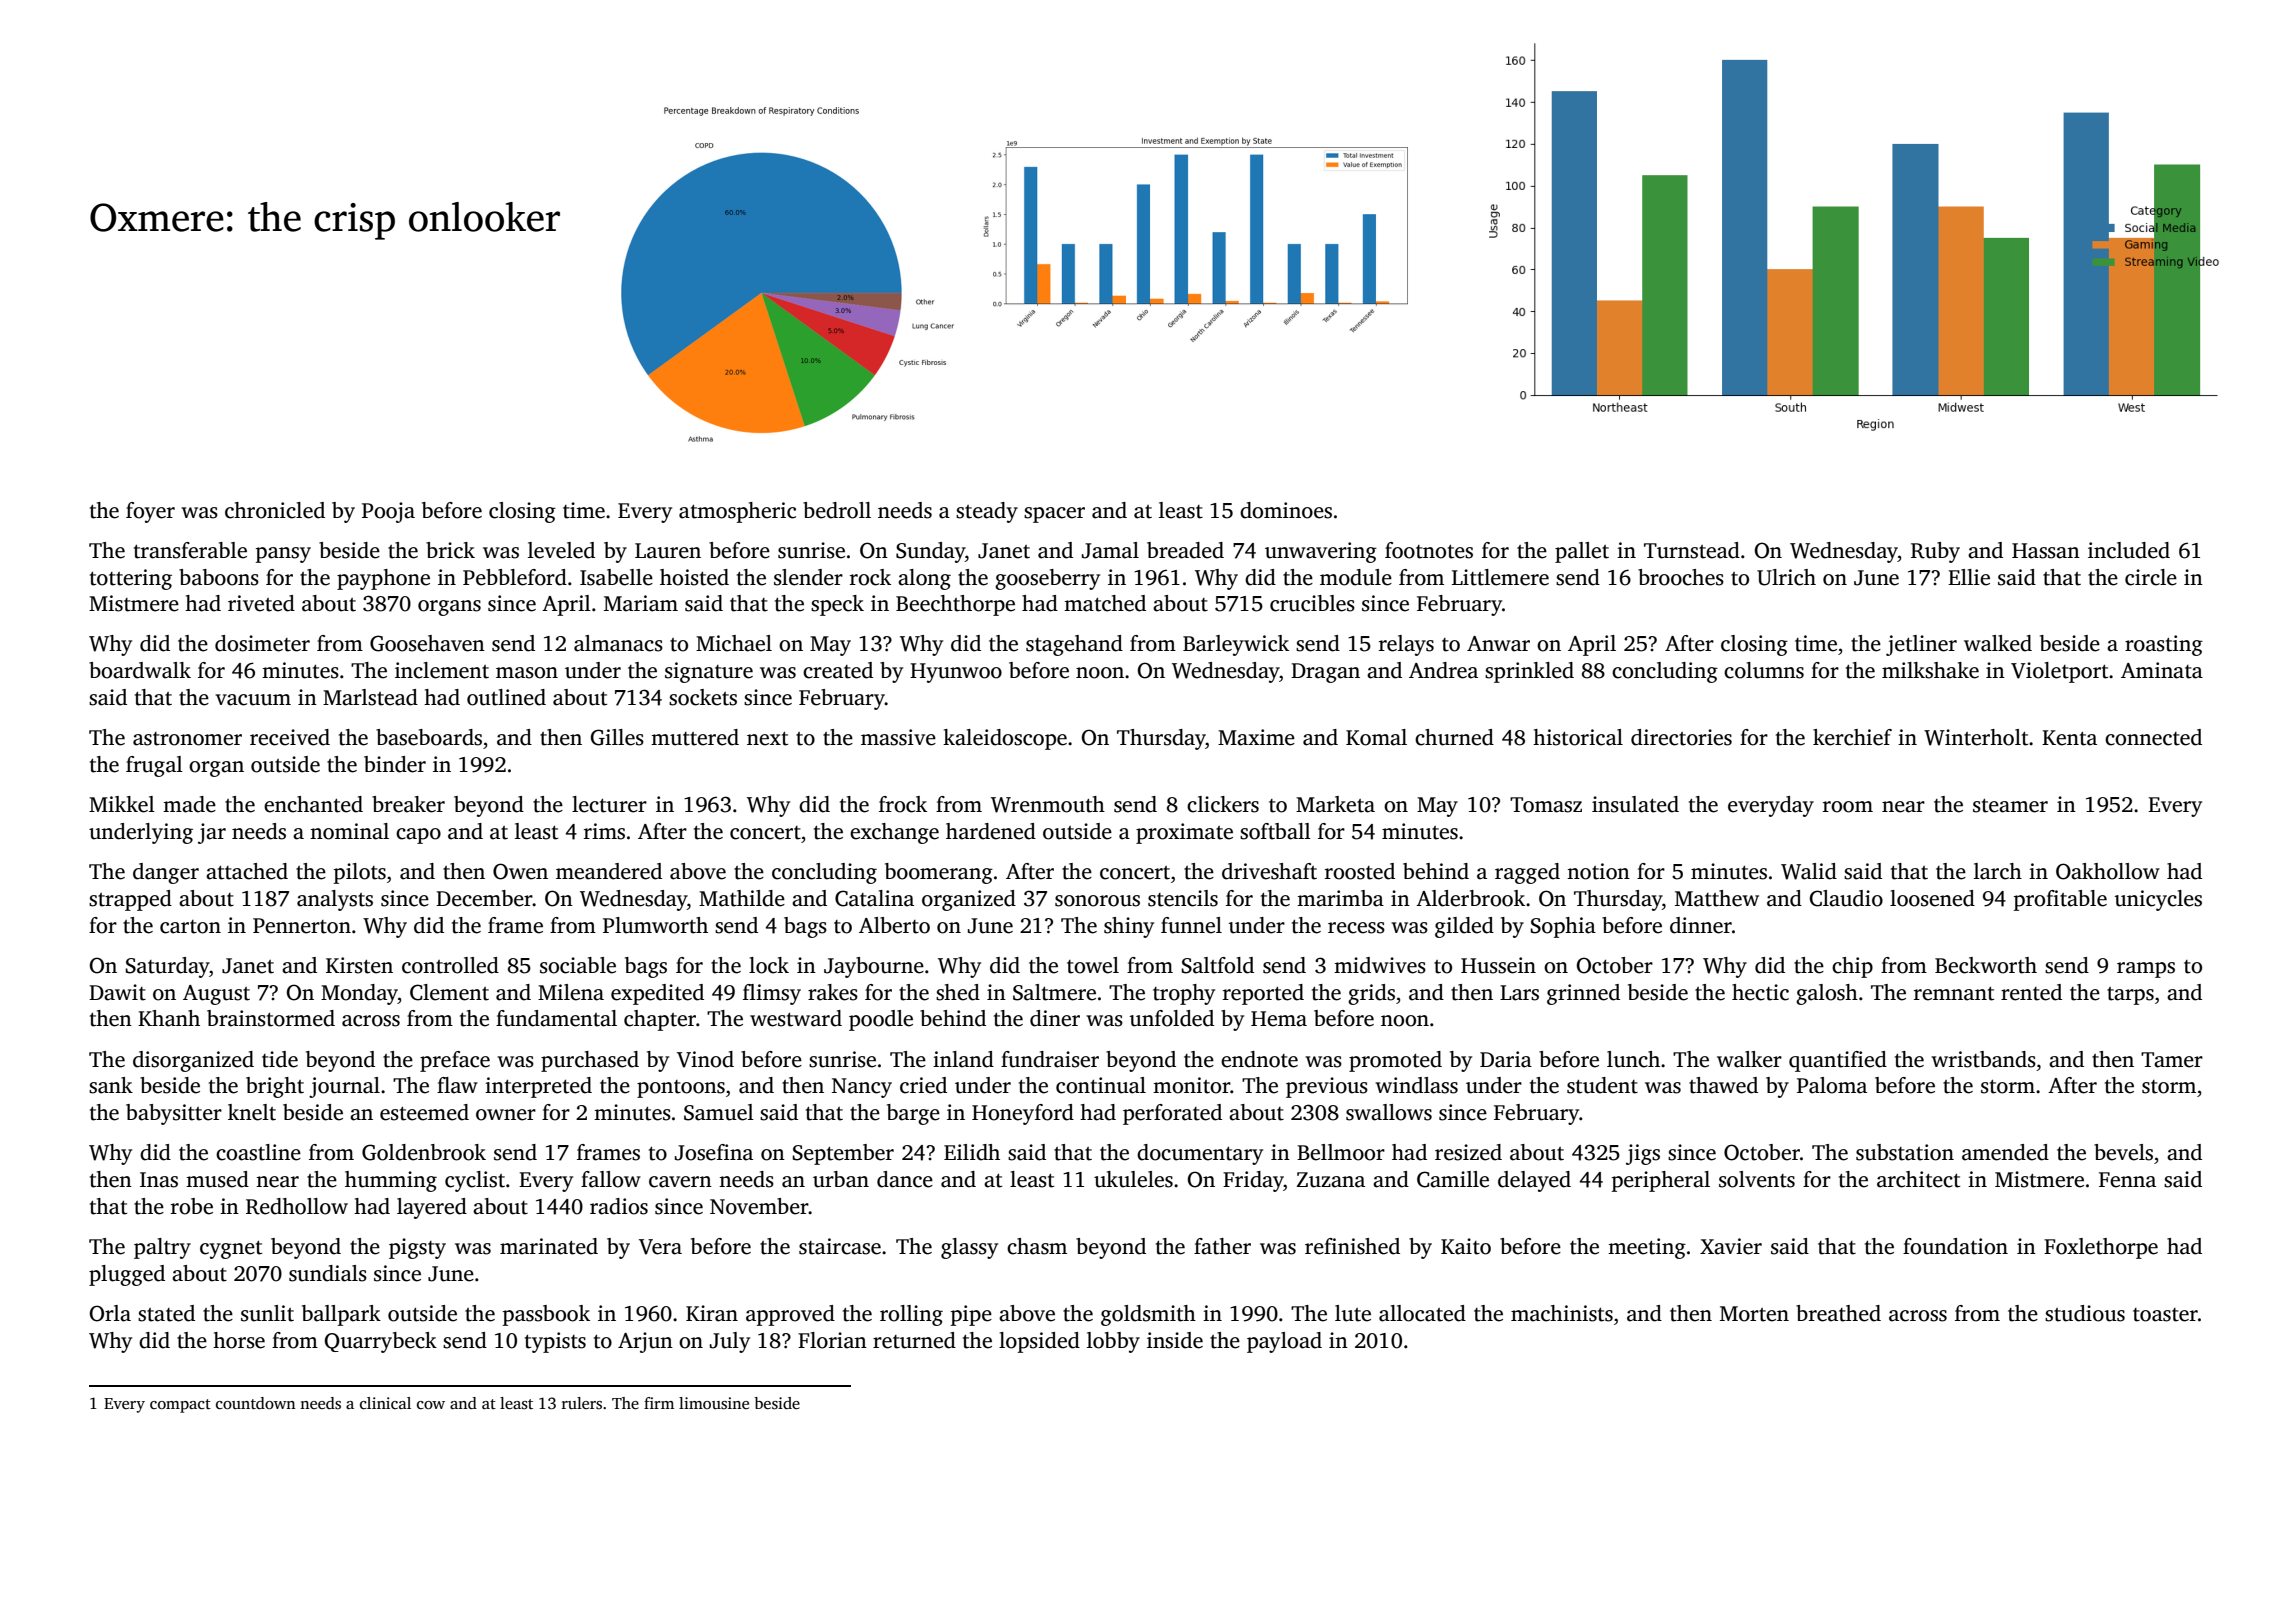 The height and width of the image is (1620, 2292). Describe the element at coordinates (987, 512) in the image. I see `steady` at that location.
